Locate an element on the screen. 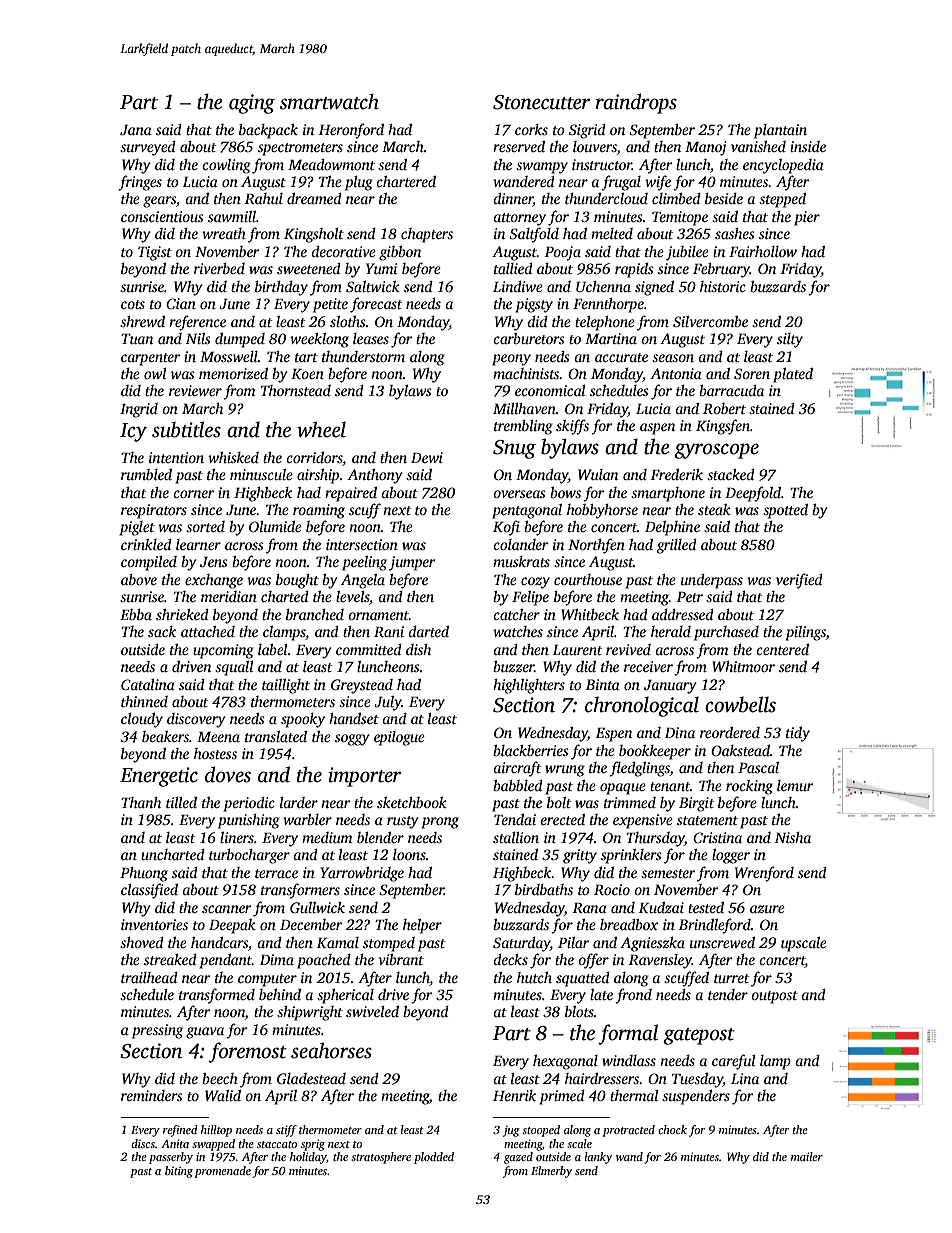  Manoj is located at coordinates (706, 148).
